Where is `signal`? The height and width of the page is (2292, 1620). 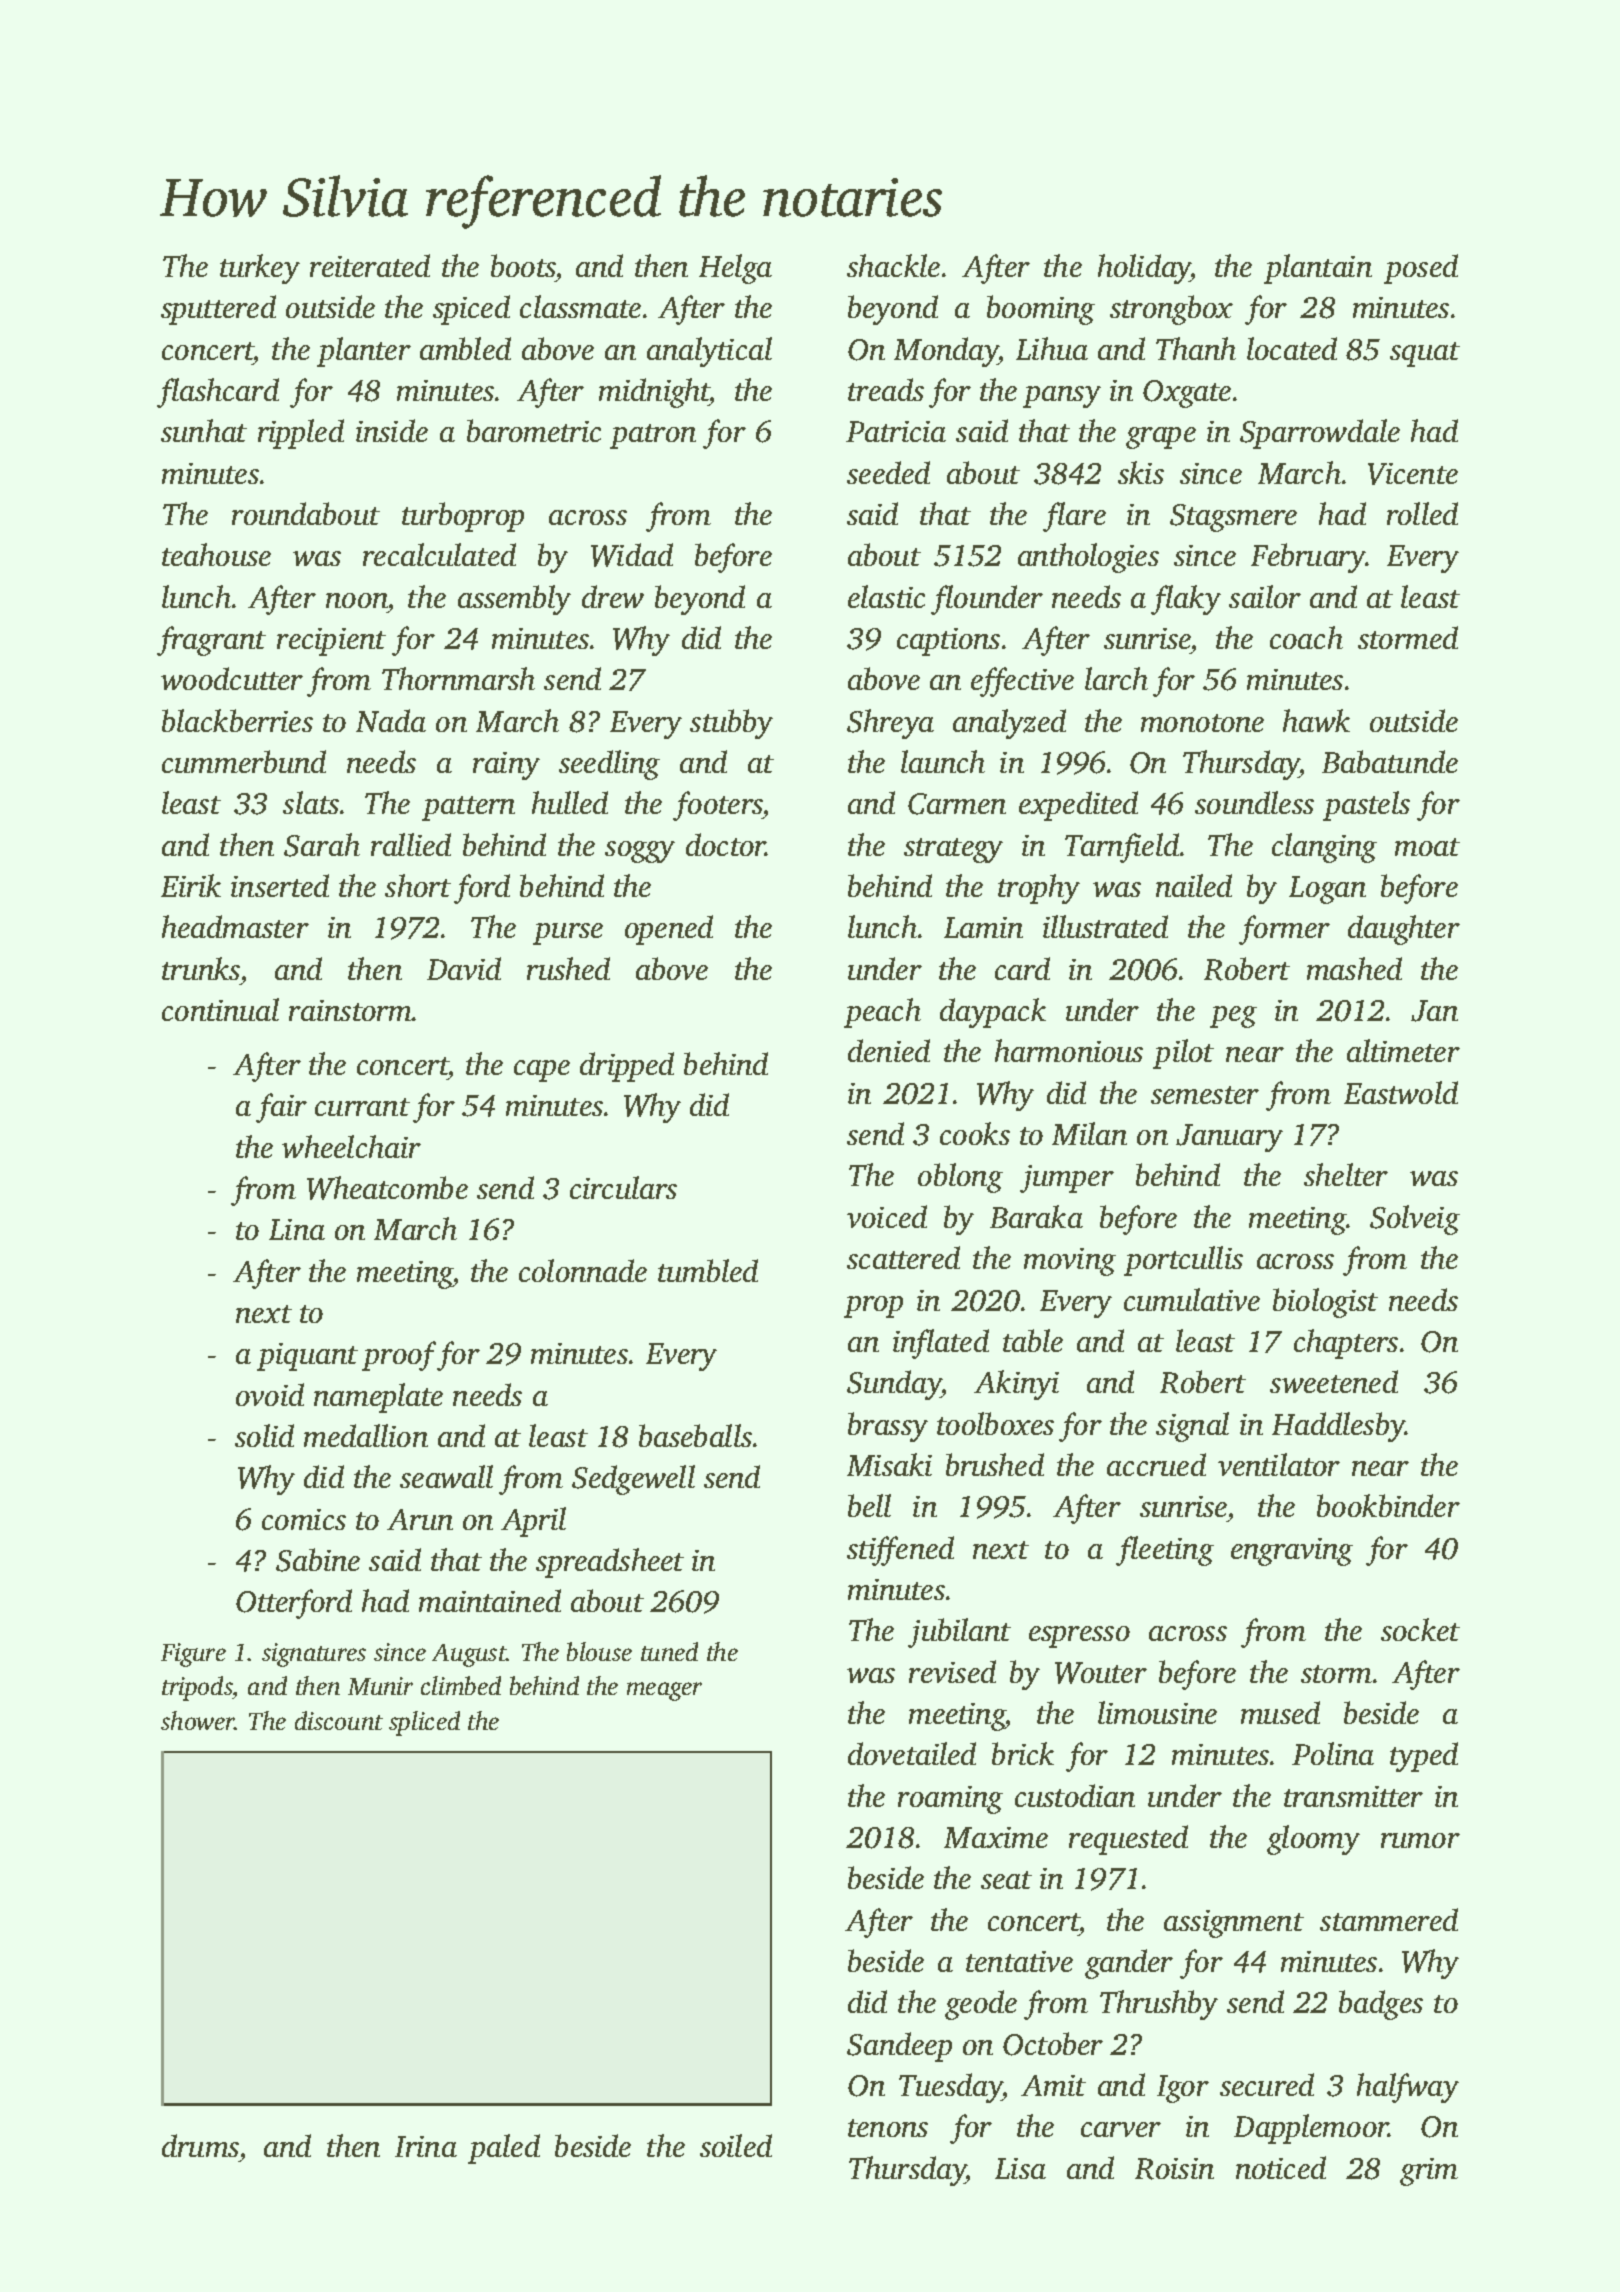
signal is located at coordinates (1192, 1427).
